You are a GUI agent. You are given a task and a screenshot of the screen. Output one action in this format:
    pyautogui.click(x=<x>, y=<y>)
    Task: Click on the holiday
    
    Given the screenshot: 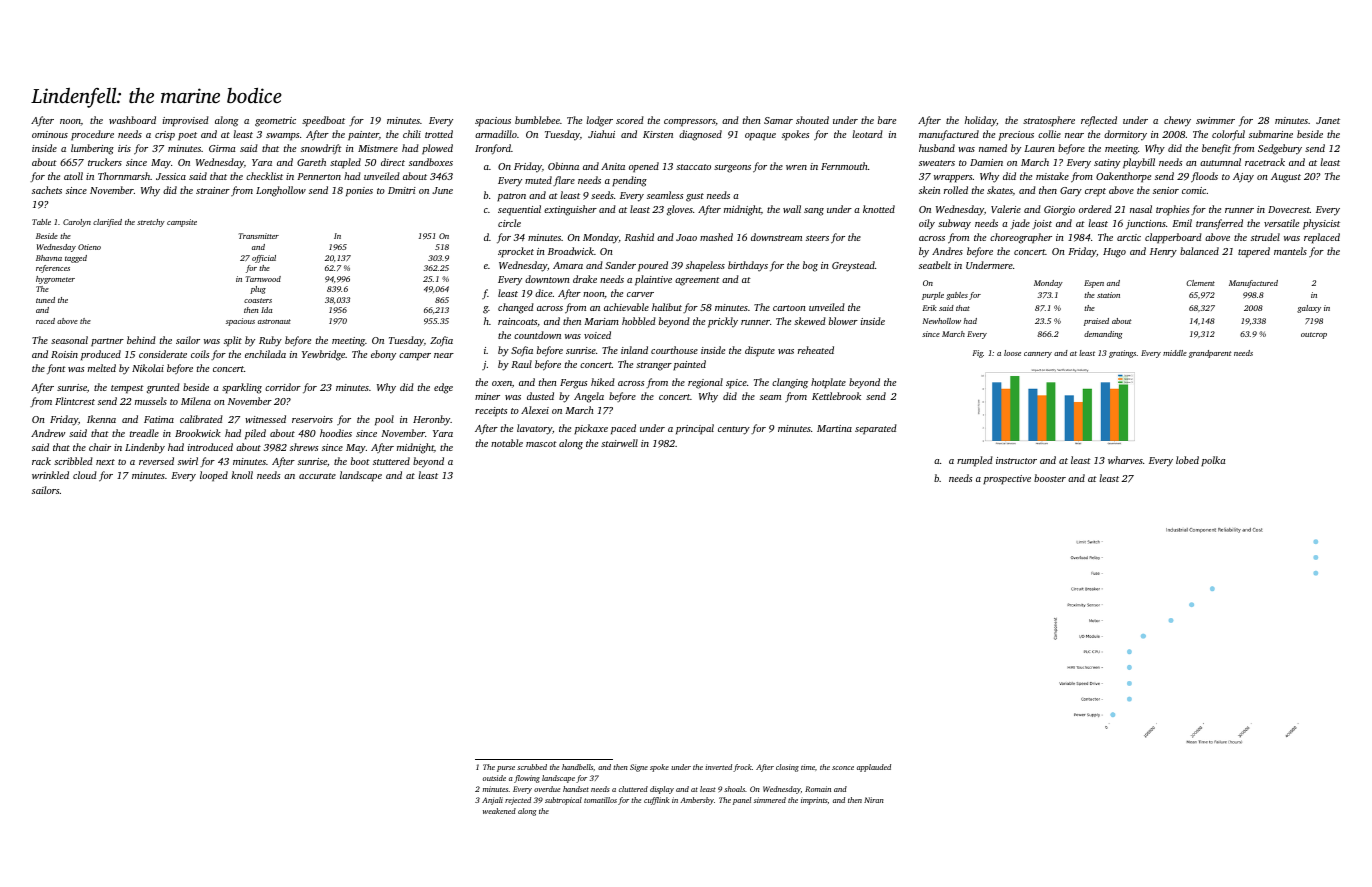 What is the action you would take?
    pyautogui.click(x=981, y=121)
